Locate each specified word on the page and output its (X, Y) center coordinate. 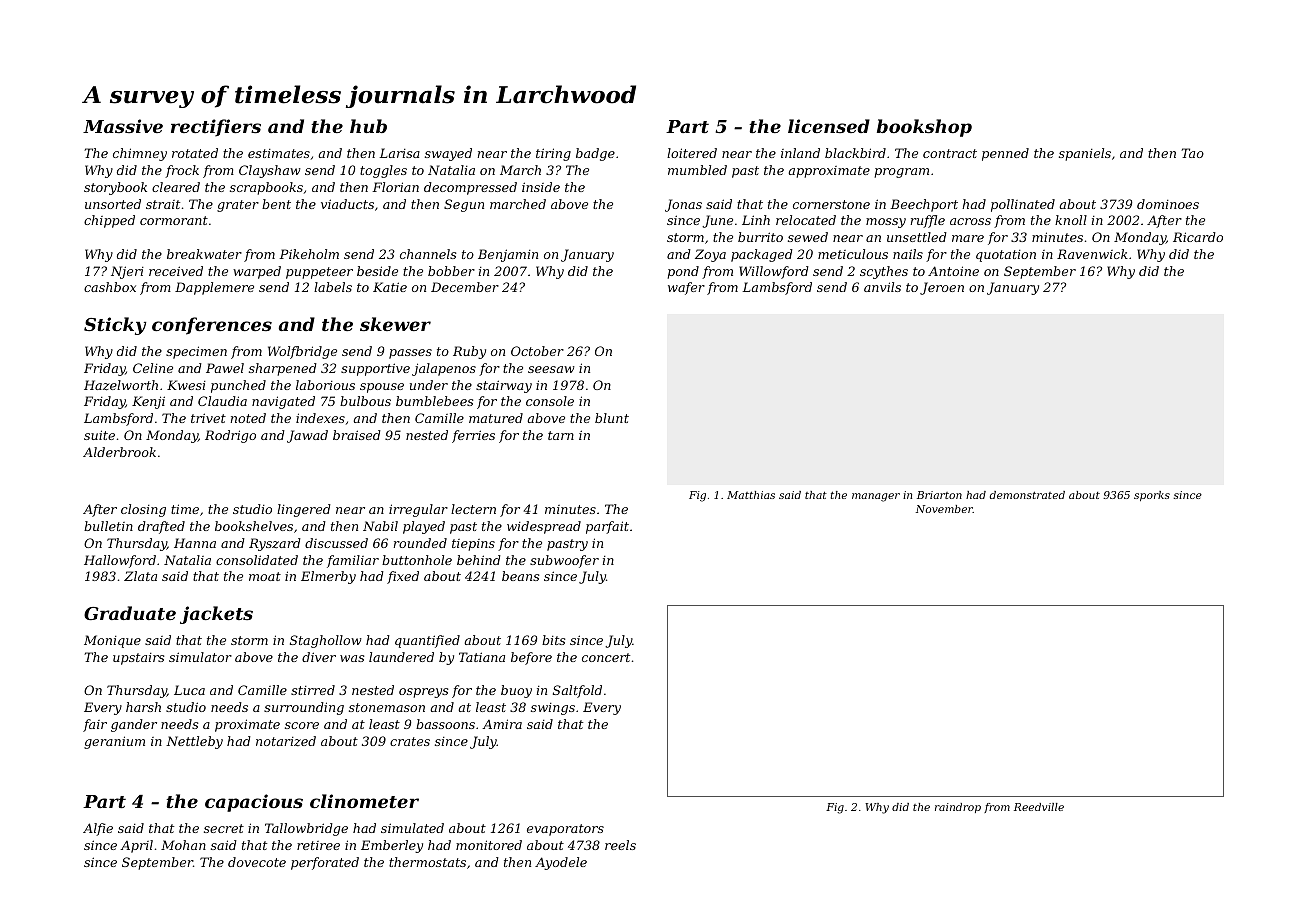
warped (257, 272)
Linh (756, 220)
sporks (1152, 496)
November (944, 509)
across (970, 221)
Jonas (683, 205)
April (136, 846)
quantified (427, 641)
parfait (607, 527)
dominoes (1168, 204)
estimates (279, 153)
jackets (216, 615)
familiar (353, 561)
